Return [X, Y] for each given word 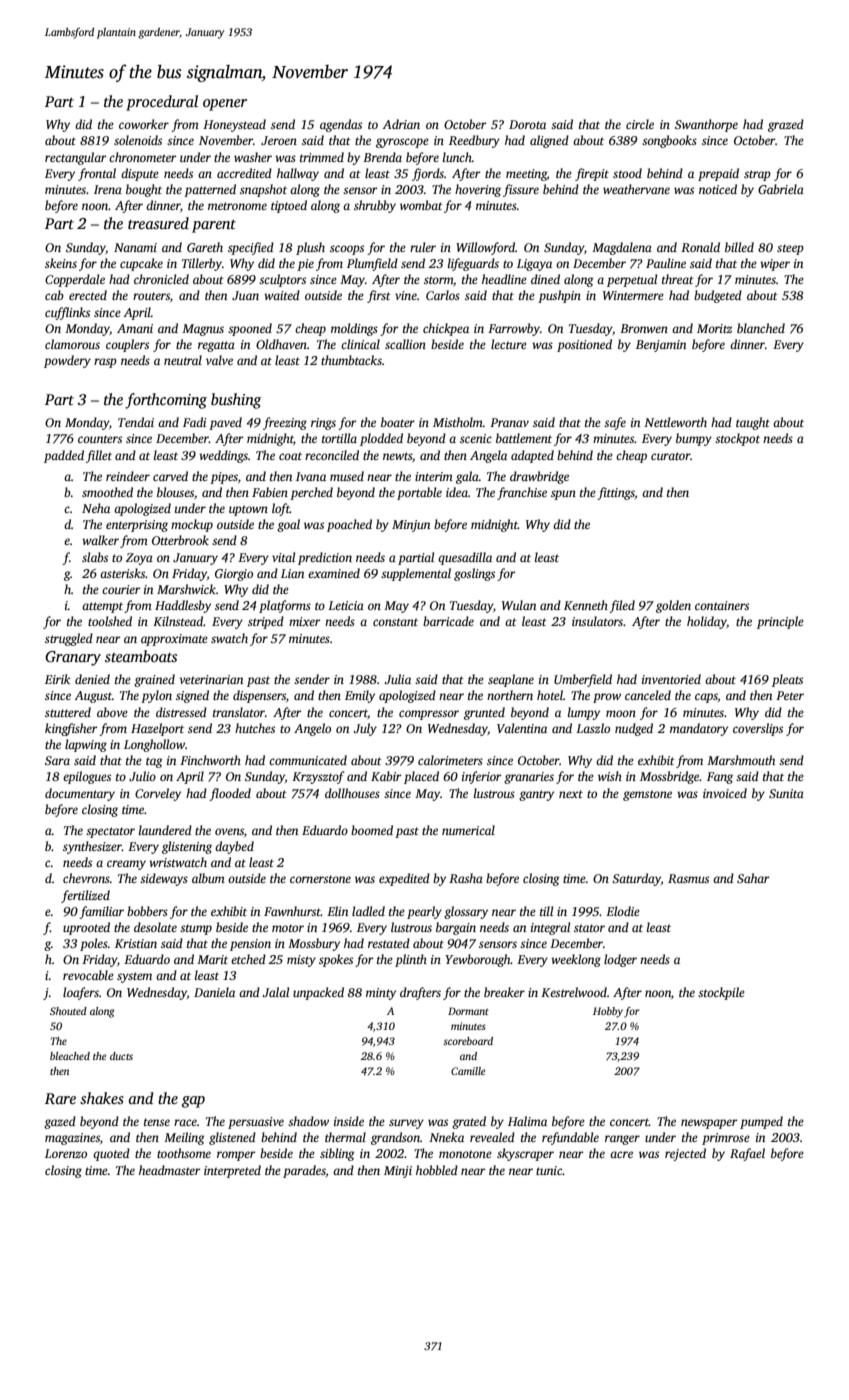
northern [510, 695]
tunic [549, 1170]
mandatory [699, 729]
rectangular [76, 158]
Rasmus [688, 878]
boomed [372, 830]
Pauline [666, 263]
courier [121, 589]
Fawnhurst [292, 911]
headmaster [170, 1170]
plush [310, 248]
